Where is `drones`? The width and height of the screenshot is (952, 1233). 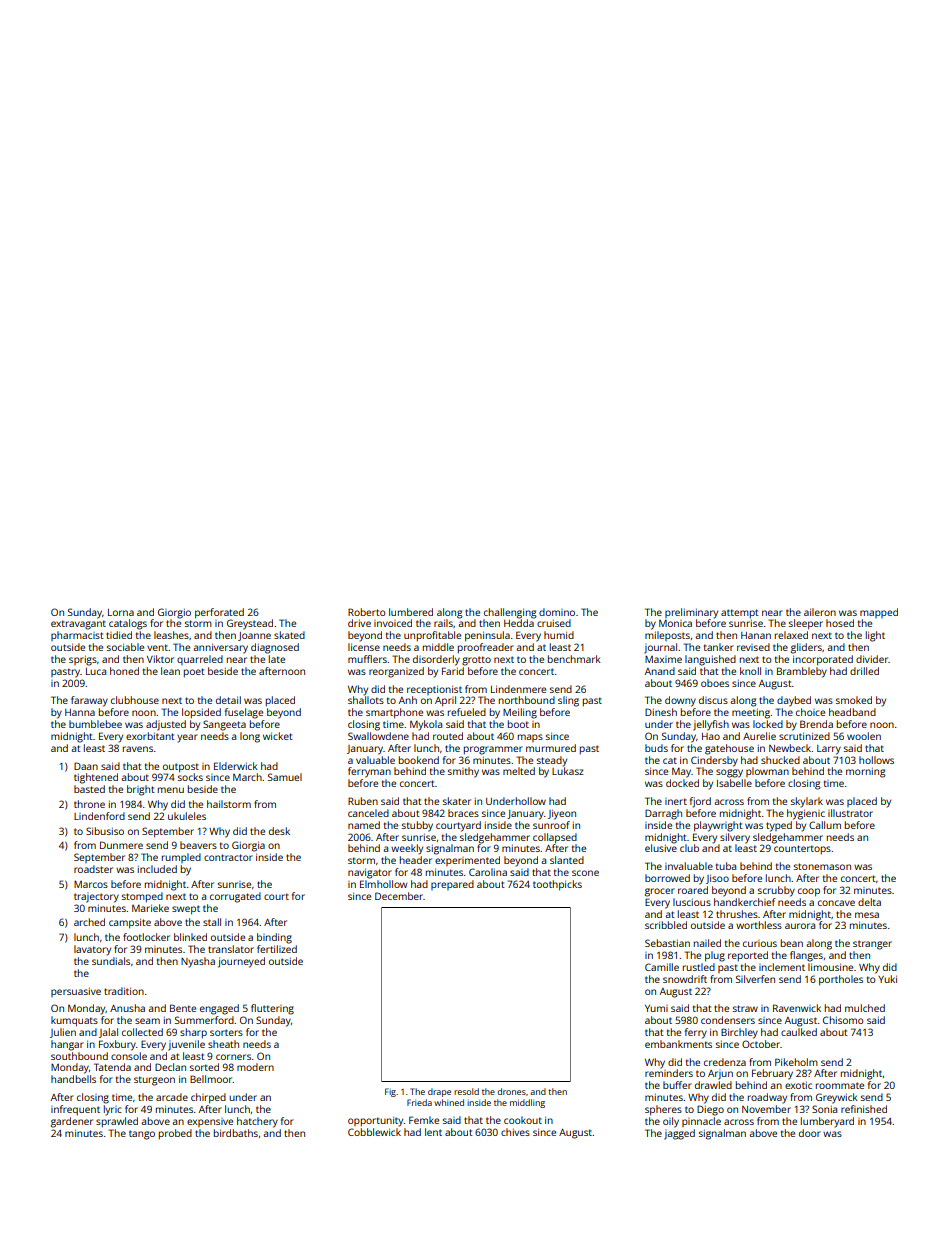 drones is located at coordinates (511, 1091).
